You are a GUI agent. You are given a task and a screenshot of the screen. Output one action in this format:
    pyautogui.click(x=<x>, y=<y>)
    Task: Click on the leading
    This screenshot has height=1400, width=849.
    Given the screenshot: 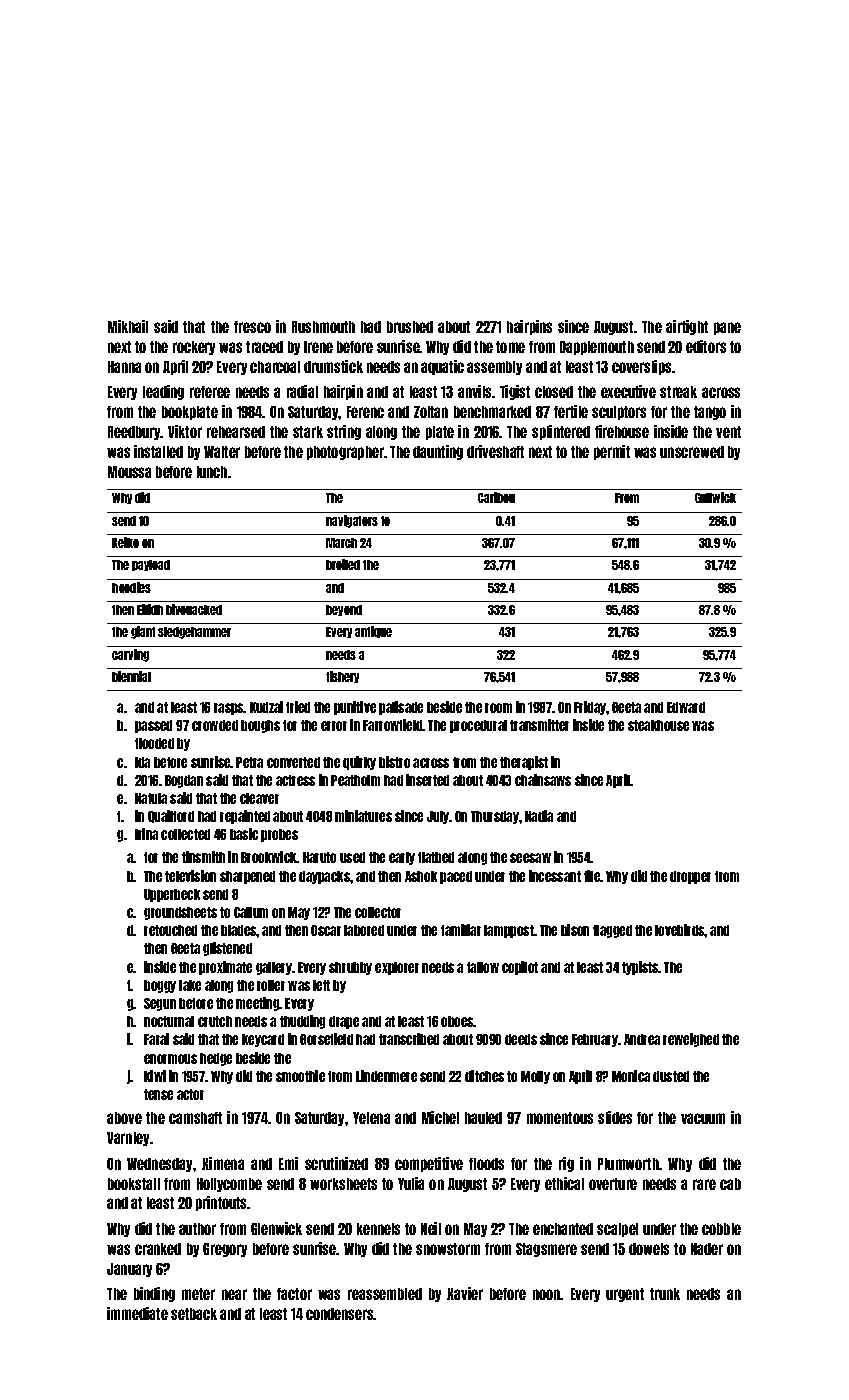 What is the action you would take?
    pyautogui.click(x=163, y=392)
